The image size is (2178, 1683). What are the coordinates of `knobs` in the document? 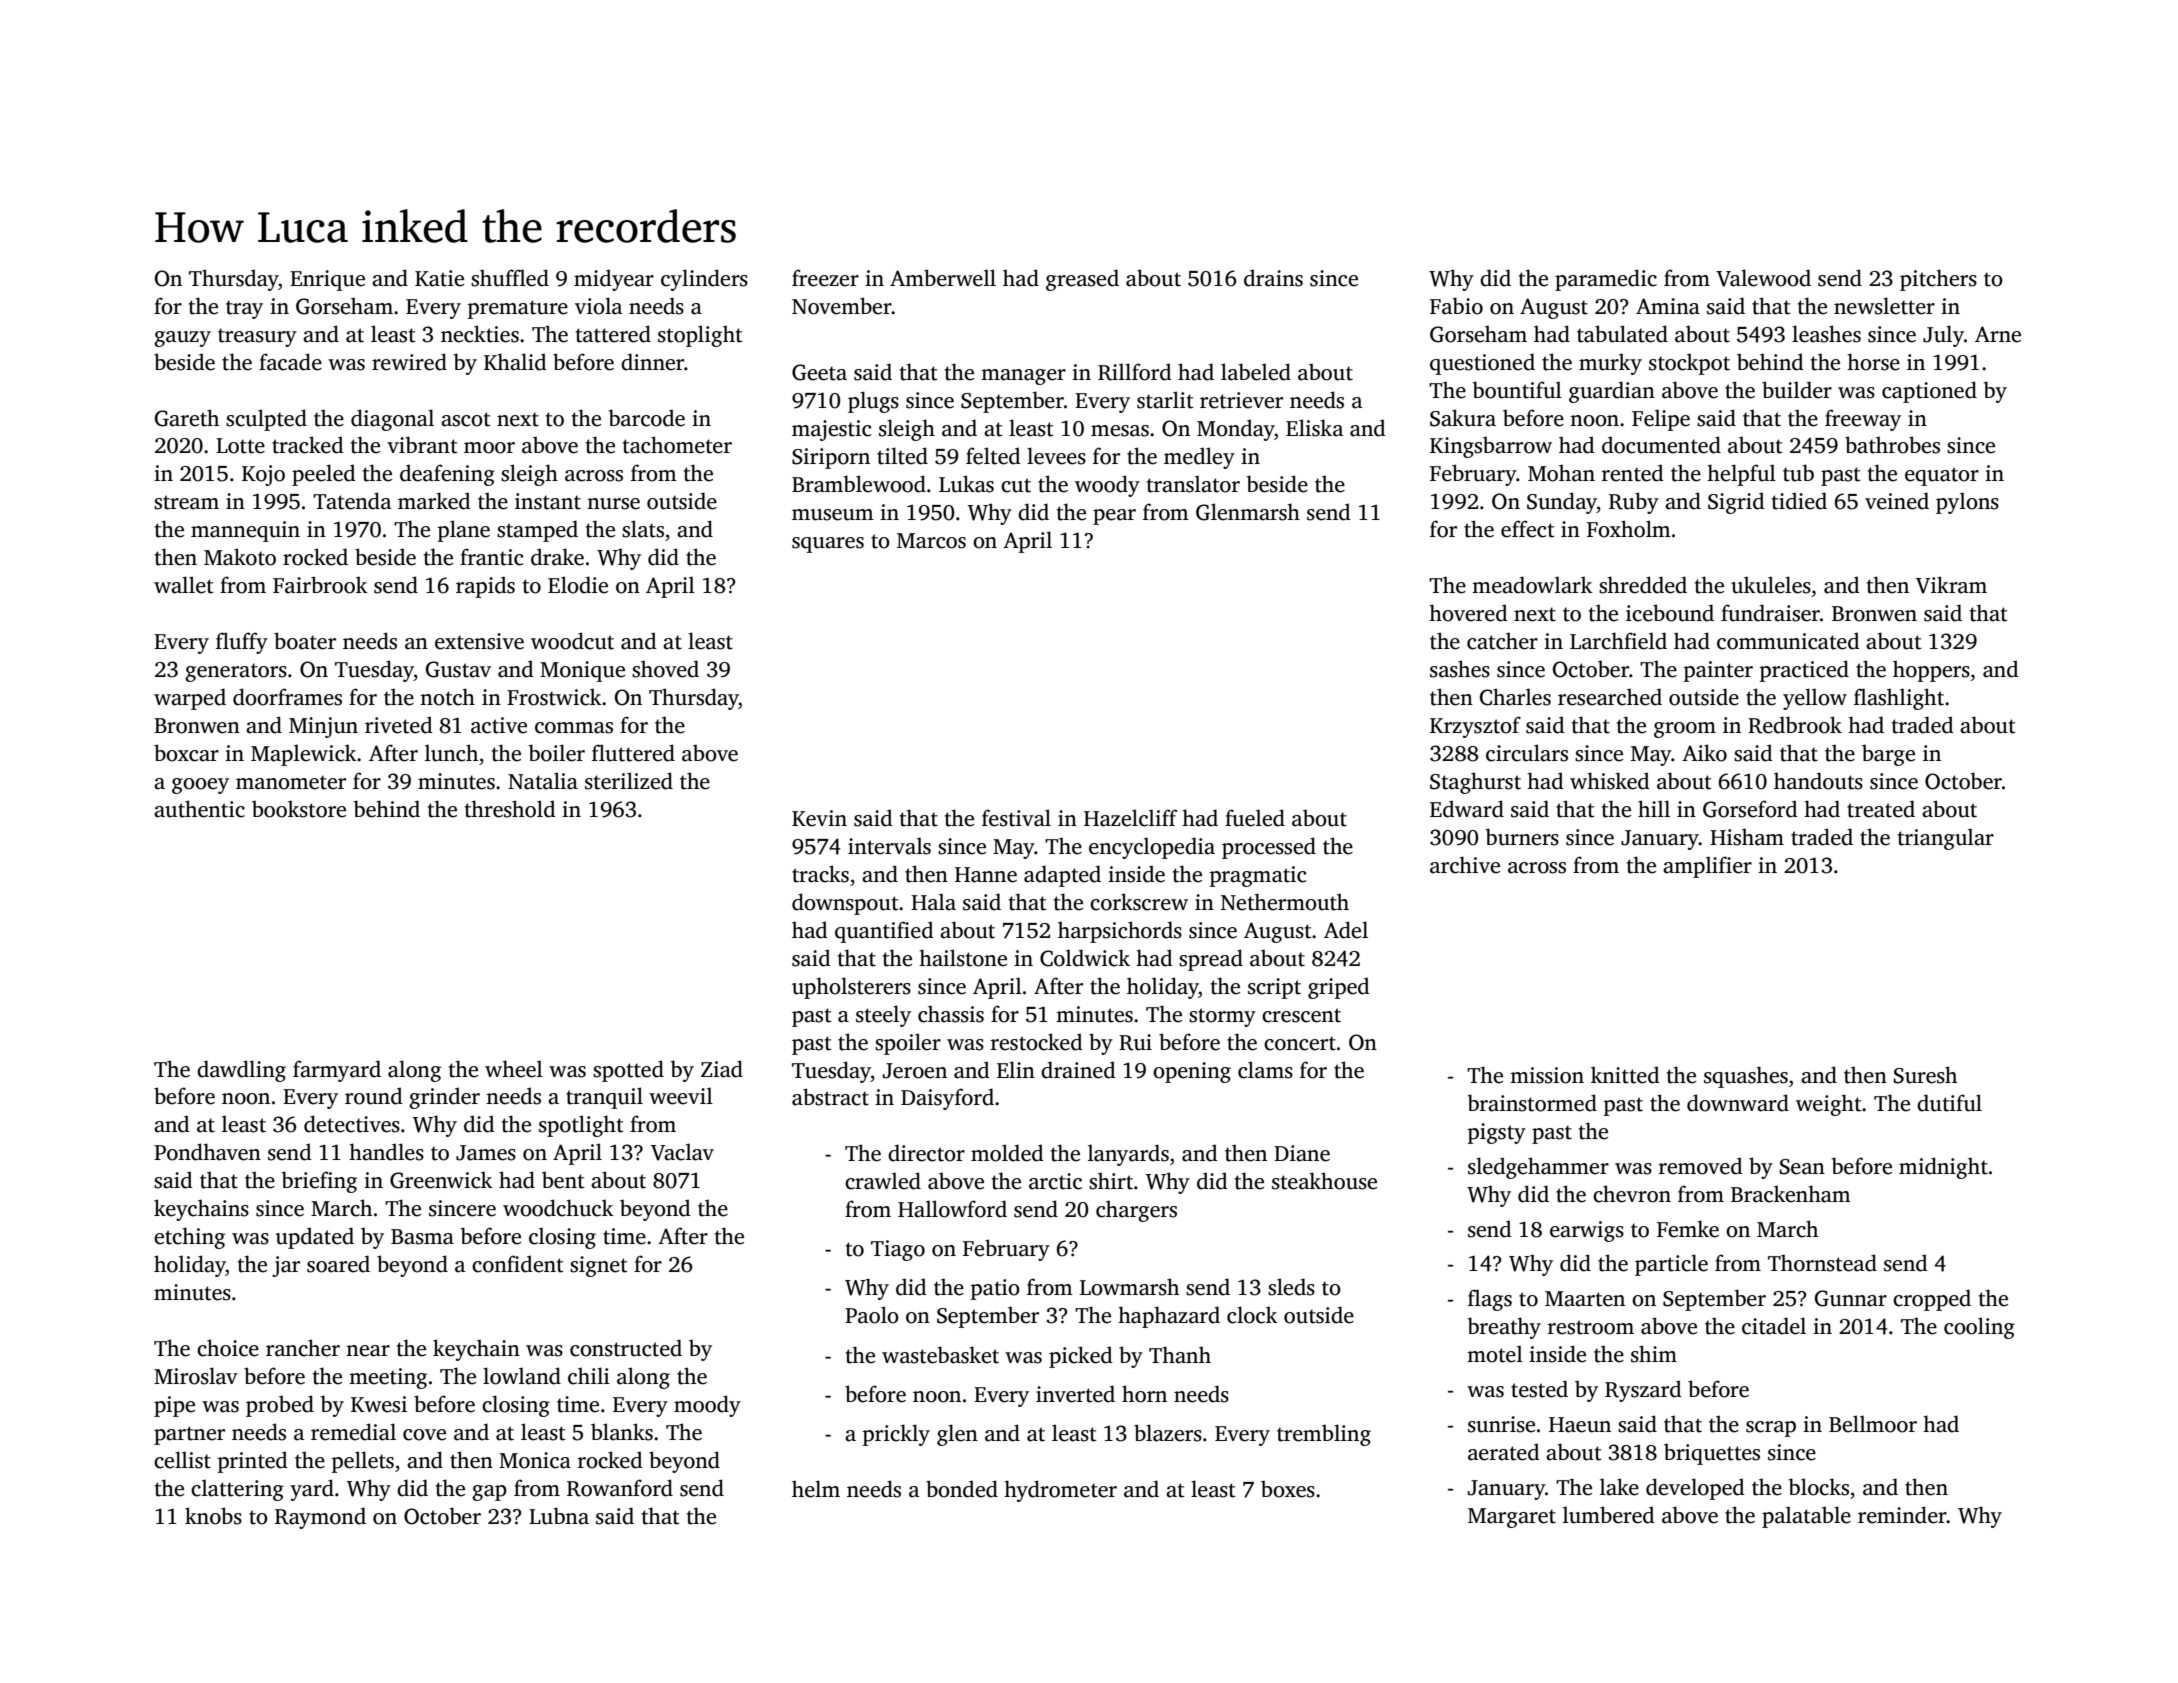 It's located at (213, 1516).
